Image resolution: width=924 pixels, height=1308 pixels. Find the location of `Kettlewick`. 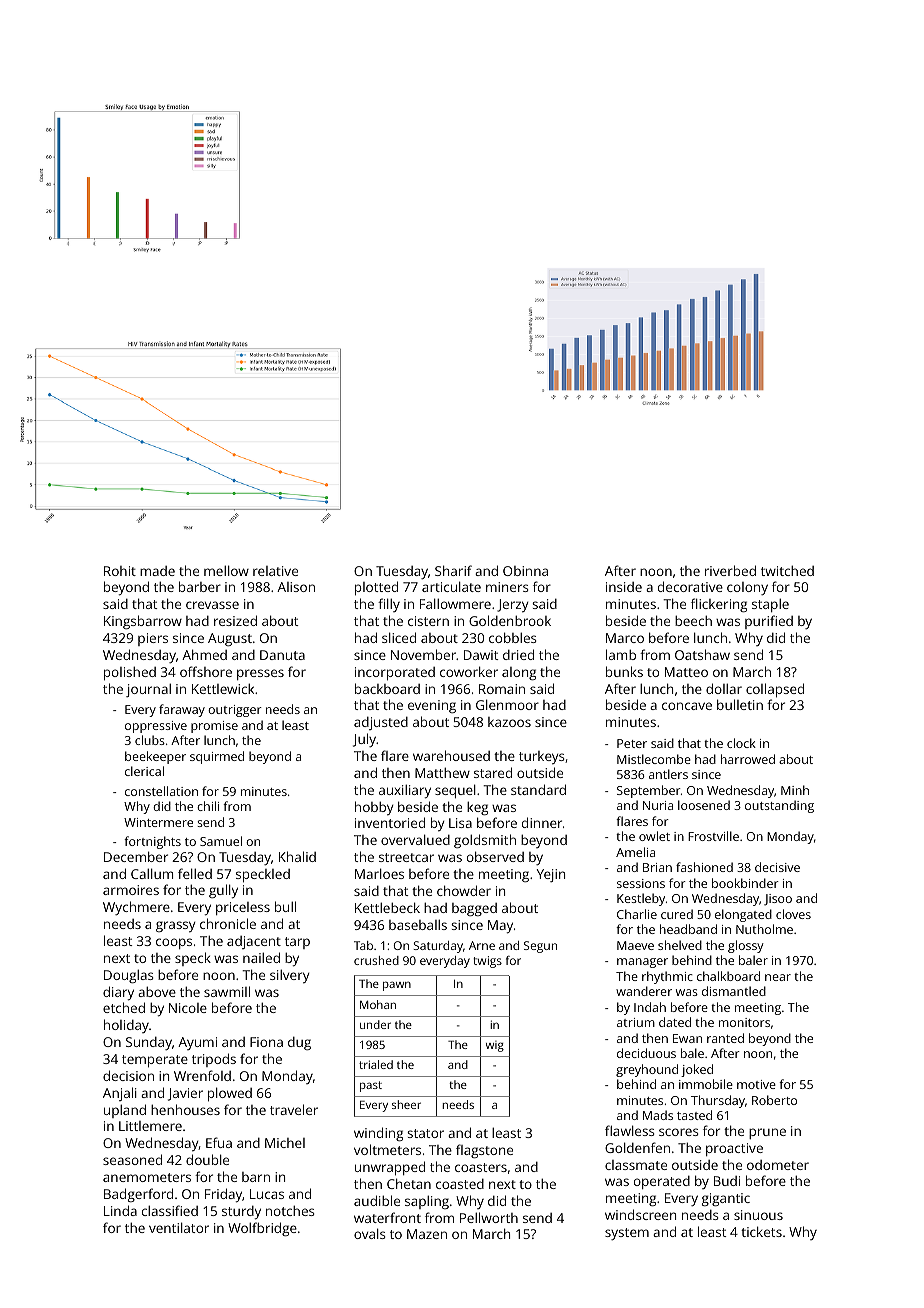

Kettlewick is located at coordinates (223, 688).
